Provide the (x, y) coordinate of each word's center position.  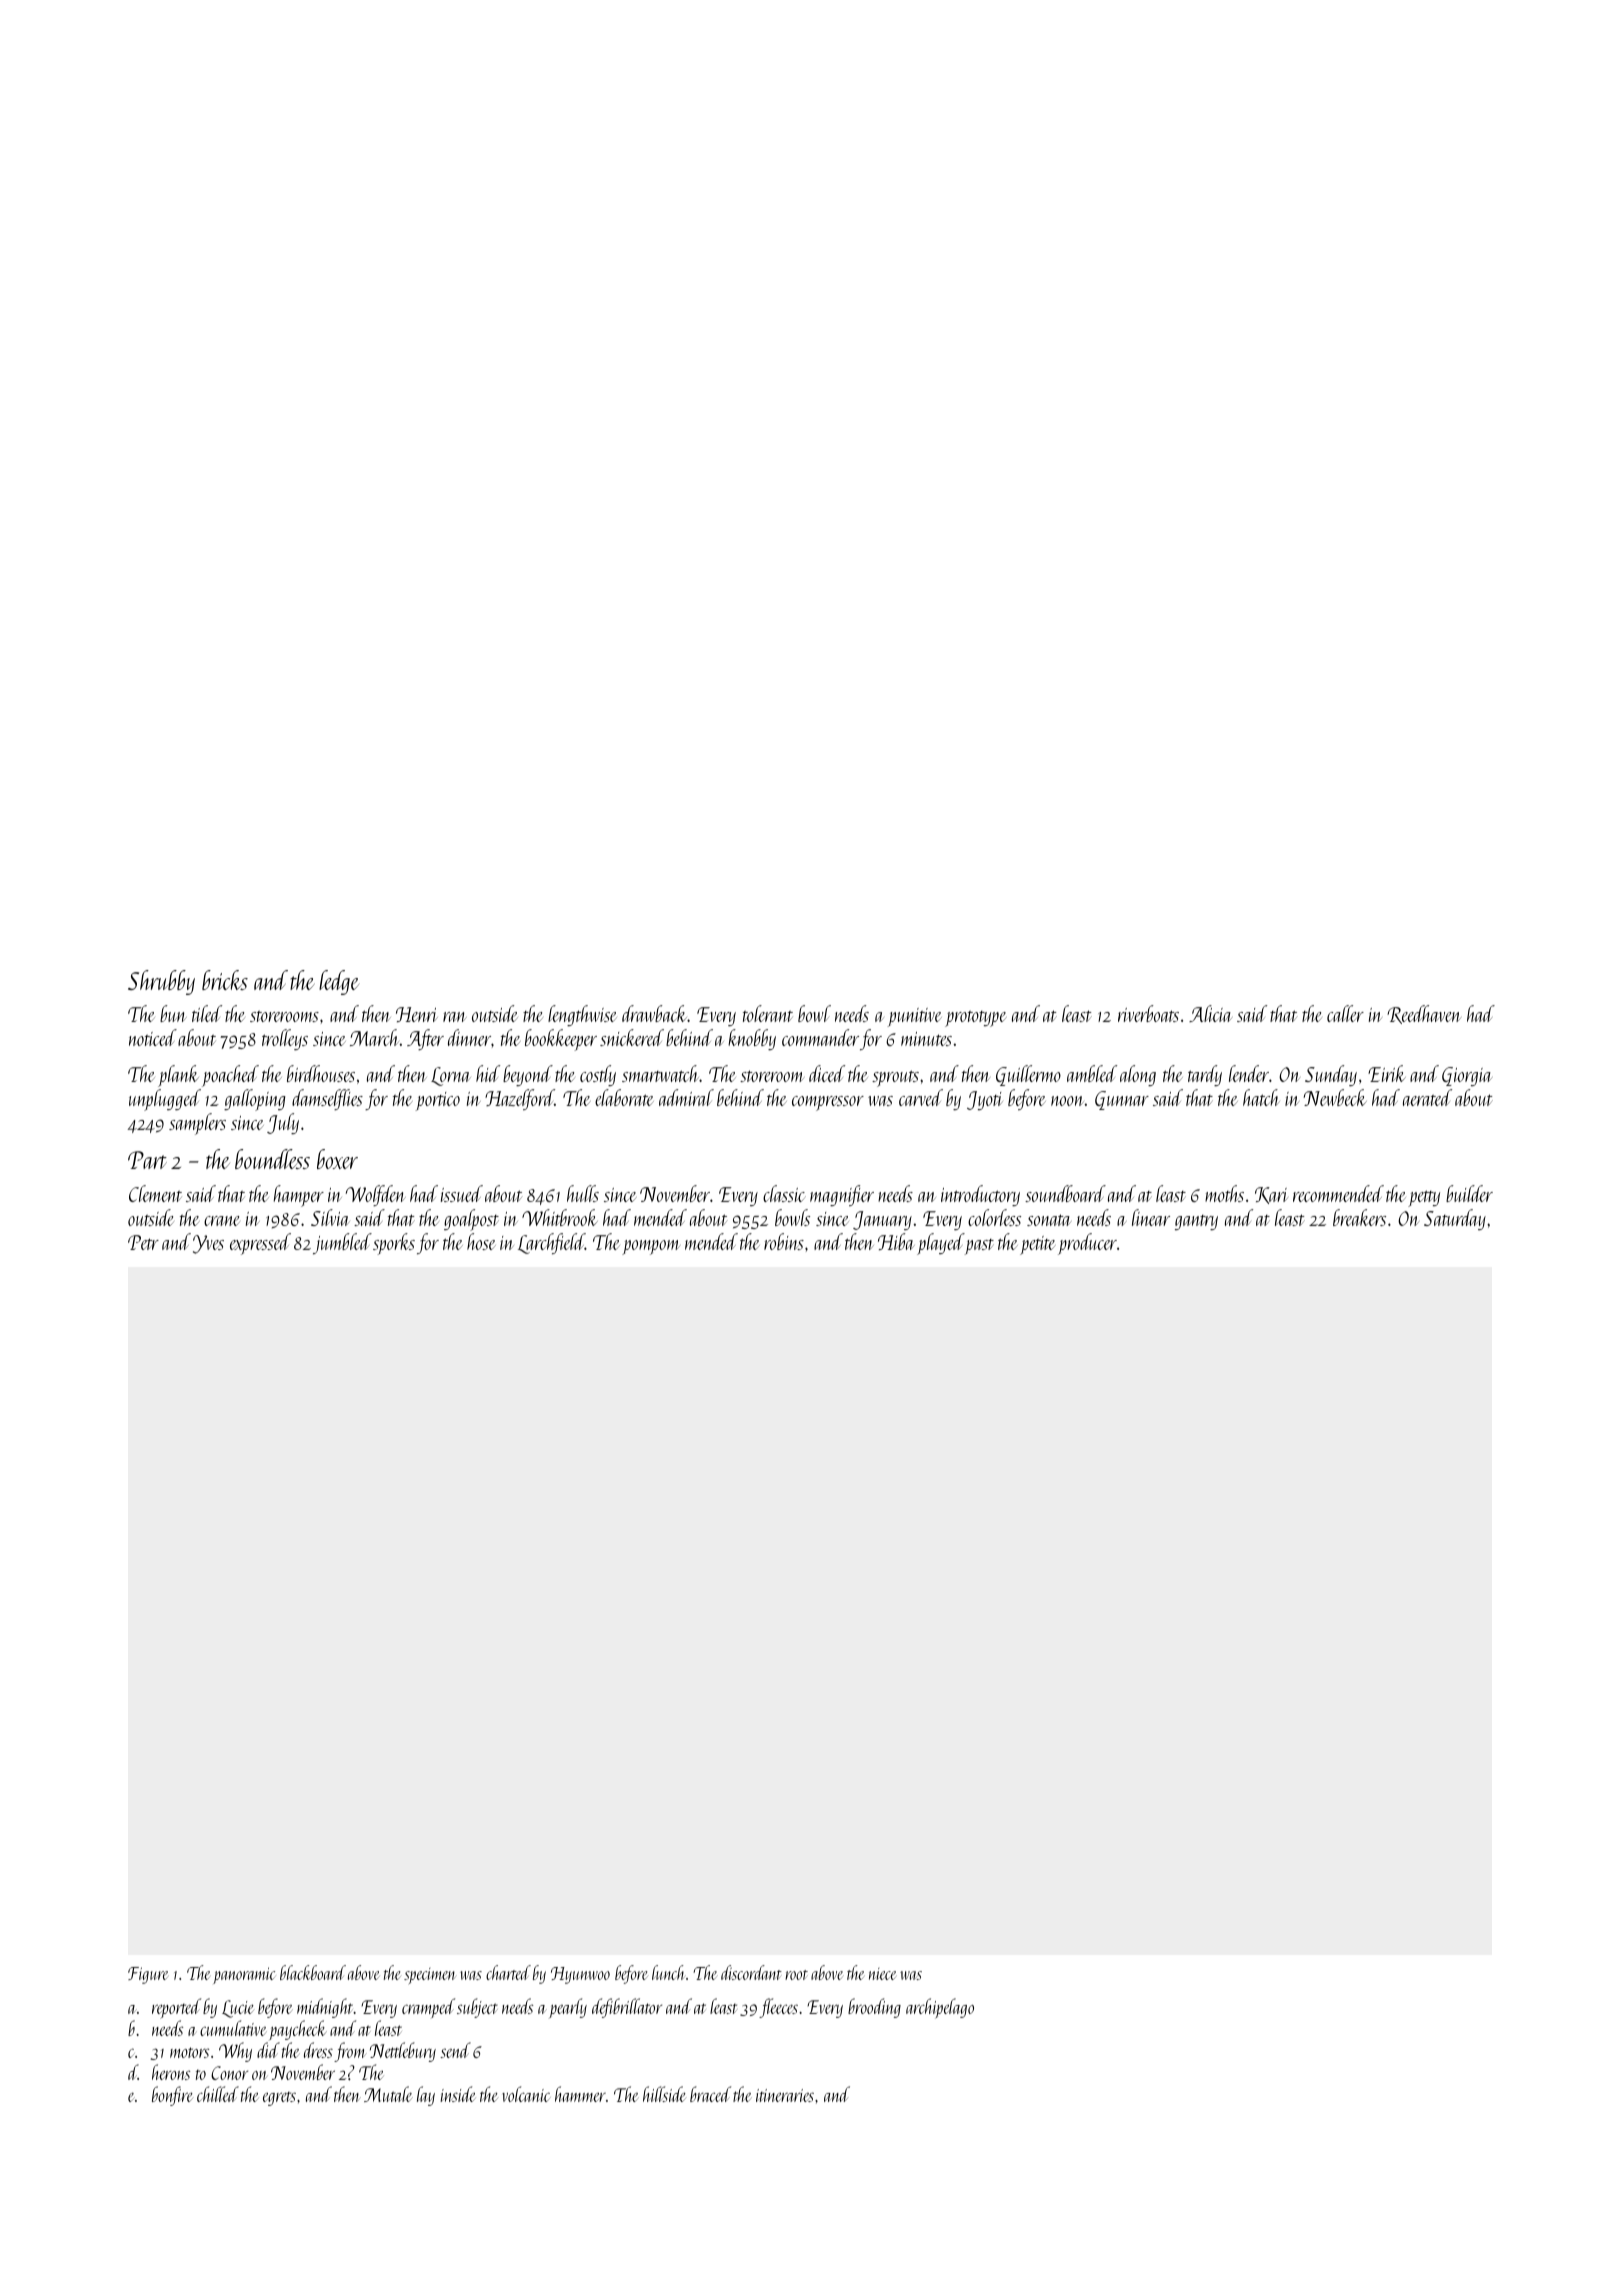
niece (882, 1974)
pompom (651, 1247)
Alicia (1210, 1013)
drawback (655, 1013)
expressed (260, 1244)
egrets (279, 2099)
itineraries (785, 2095)
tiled (207, 1013)
